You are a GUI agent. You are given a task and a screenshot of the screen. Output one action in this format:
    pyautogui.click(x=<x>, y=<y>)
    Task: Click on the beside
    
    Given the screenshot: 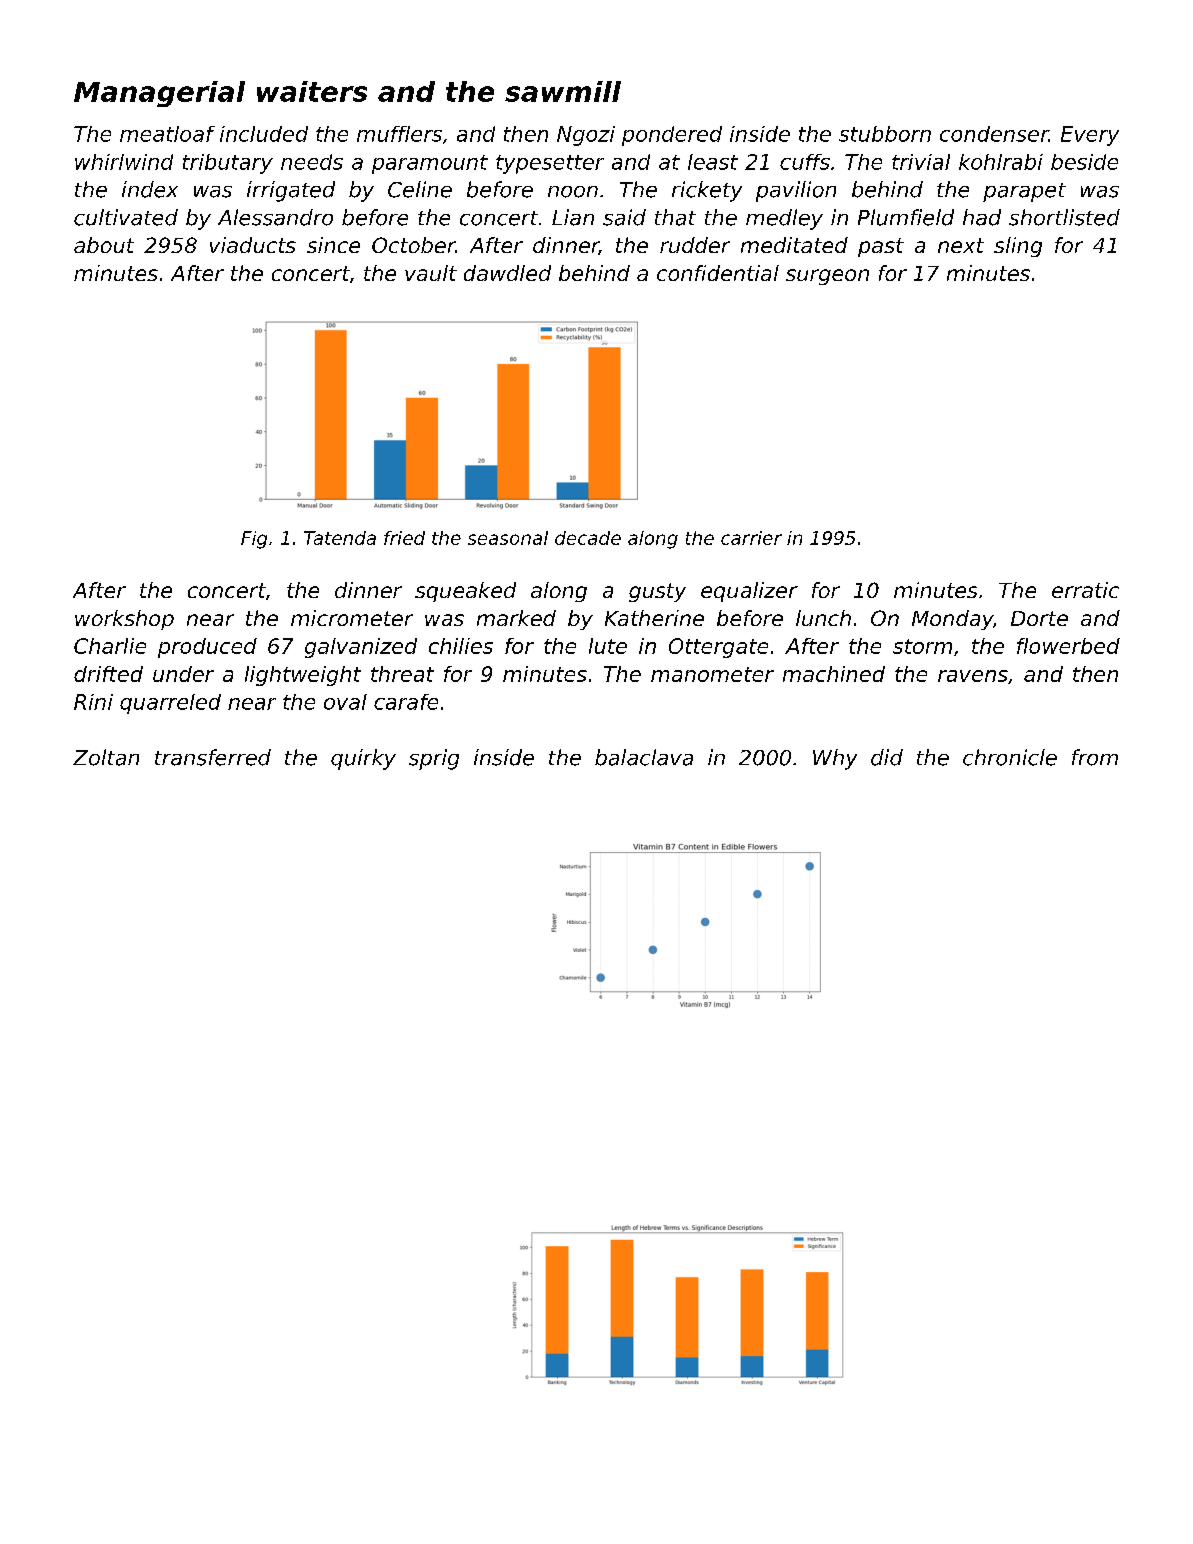 What is the action you would take?
    pyautogui.click(x=1084, y=162)
